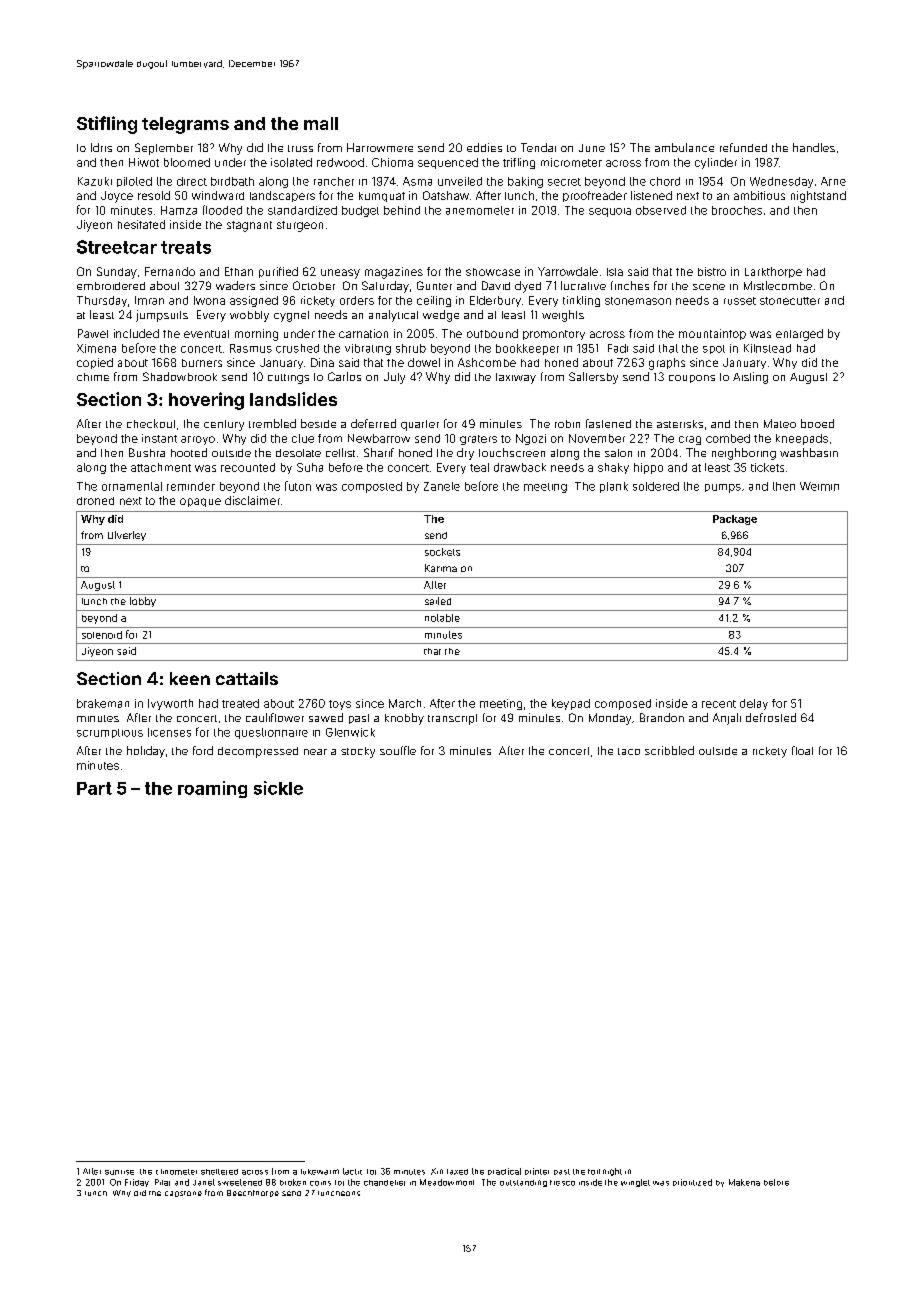  Describe the element at coordinates (212, 789) in the document. I see `roaming` at that location.
